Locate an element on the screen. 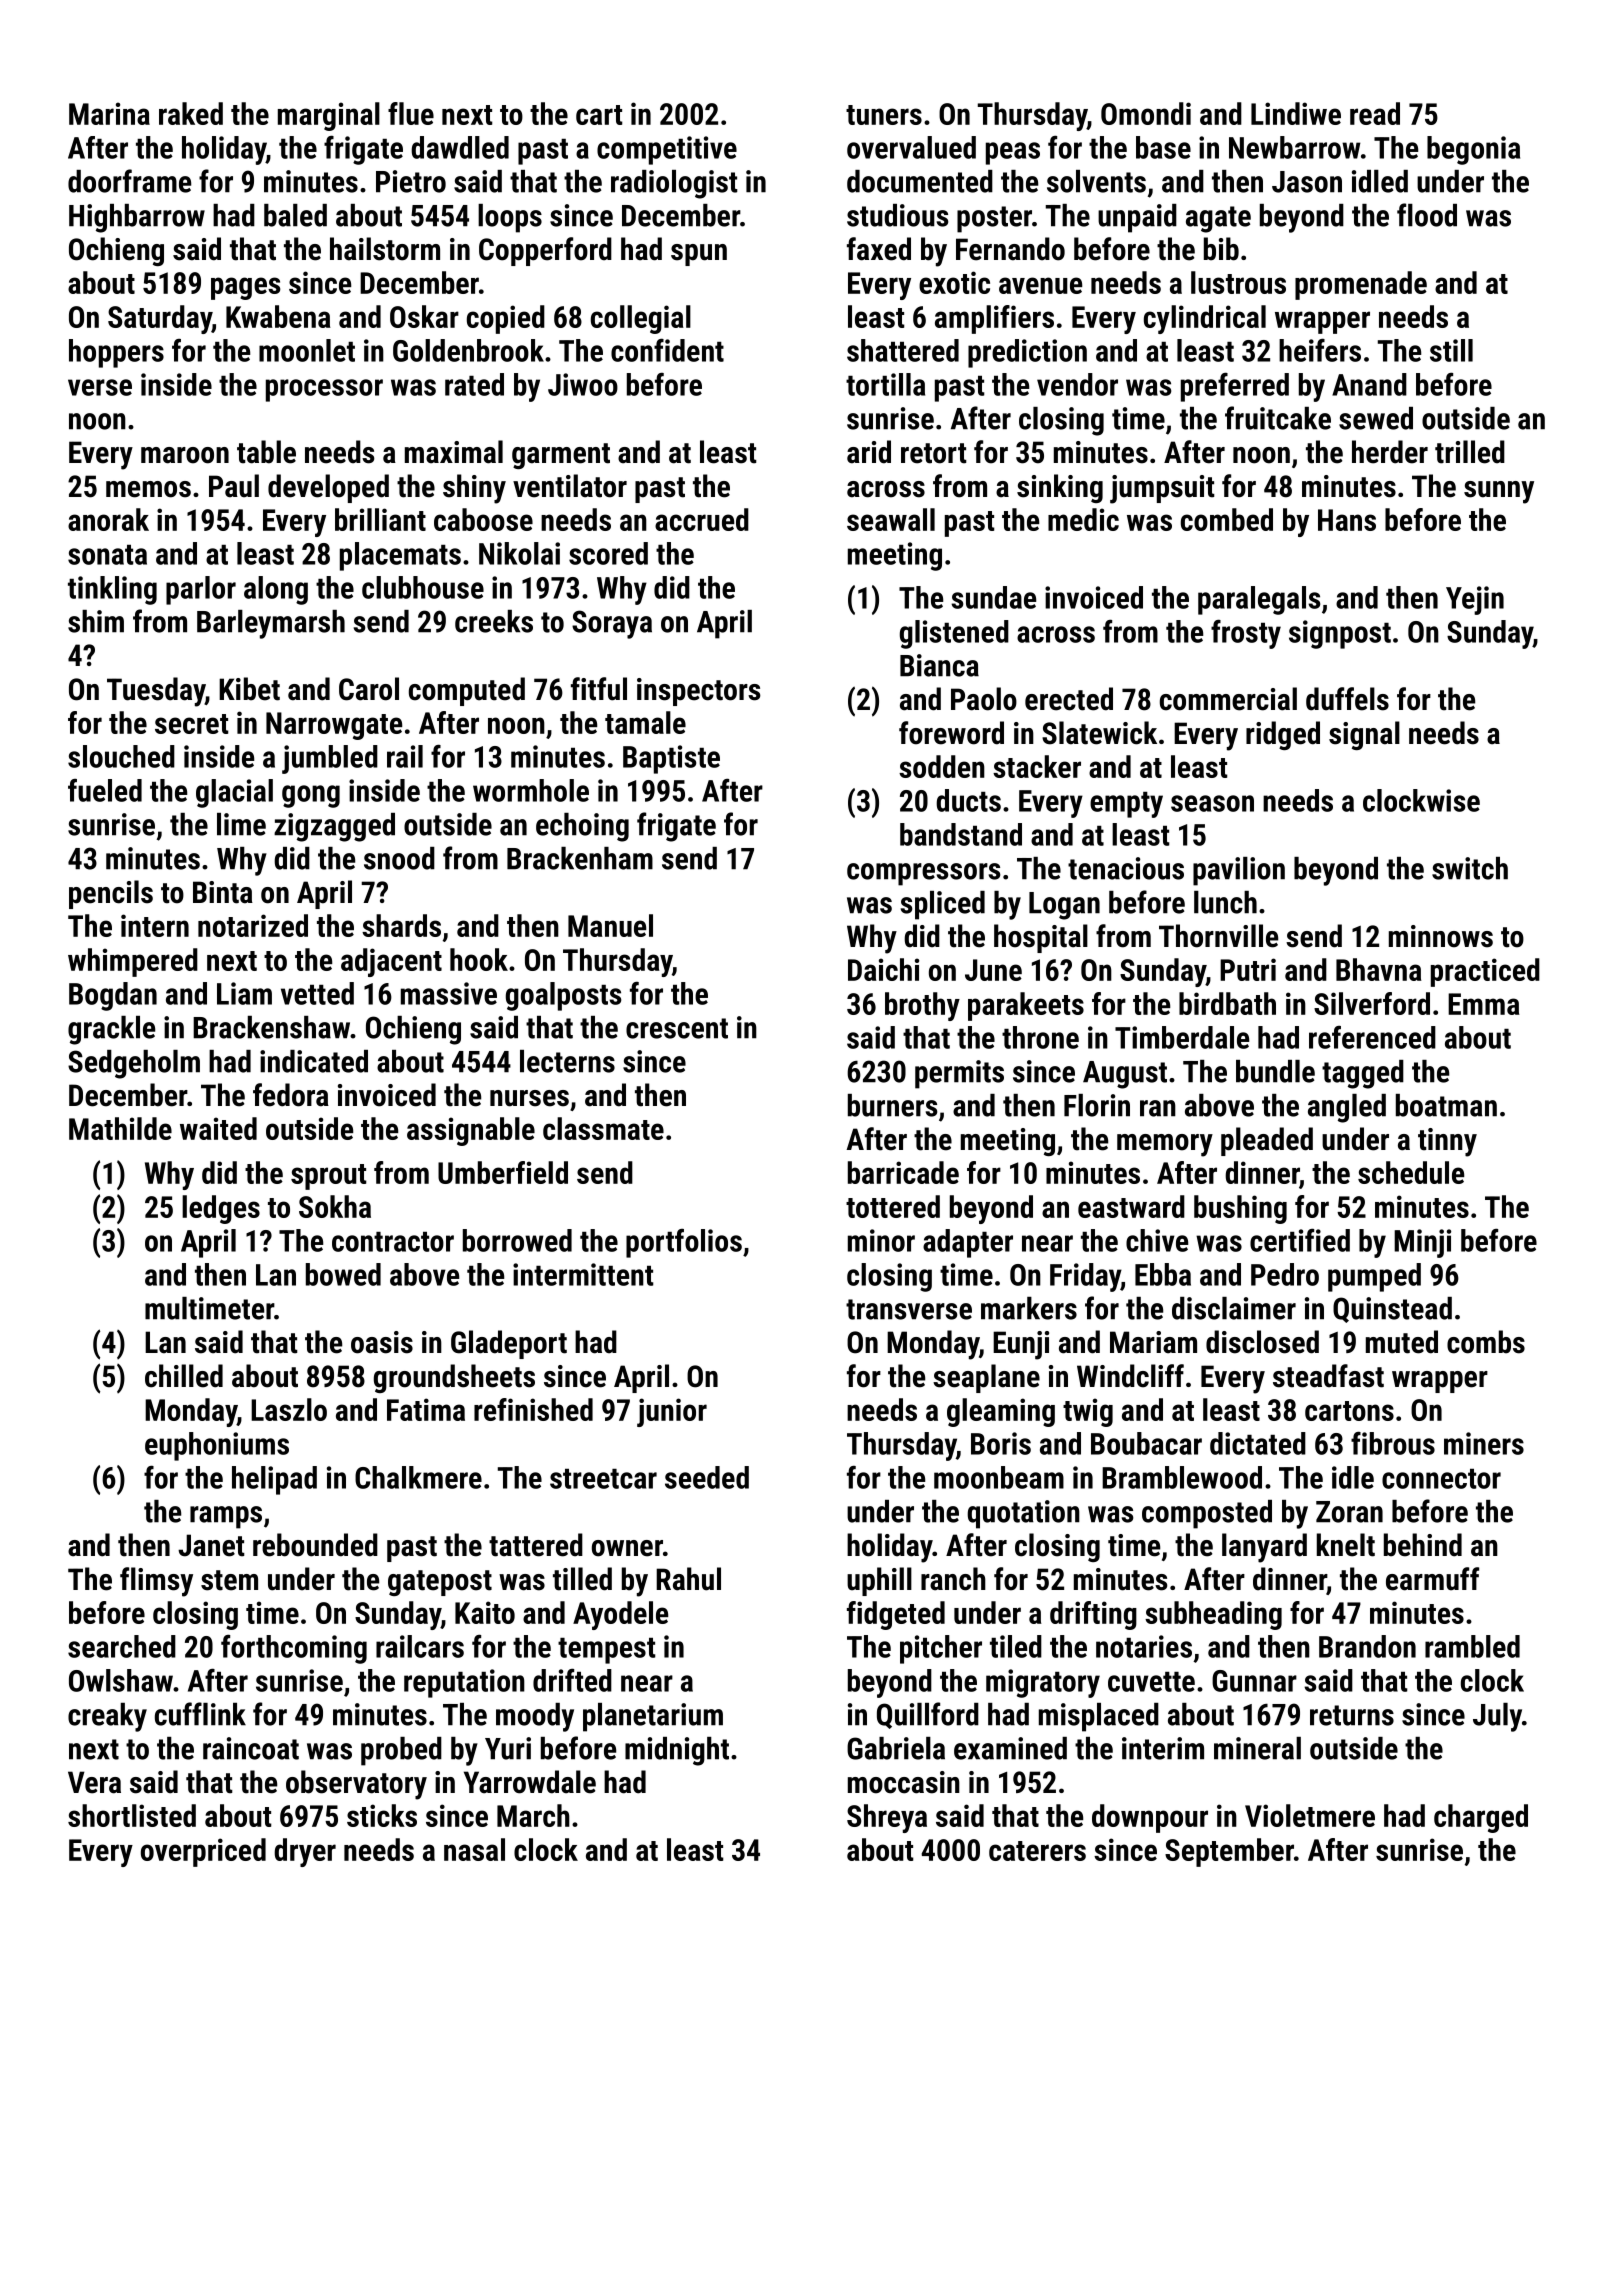 The height and width of the screenshot is (2292, 1620). shortlisted is located at coordinates (132, 1815).
